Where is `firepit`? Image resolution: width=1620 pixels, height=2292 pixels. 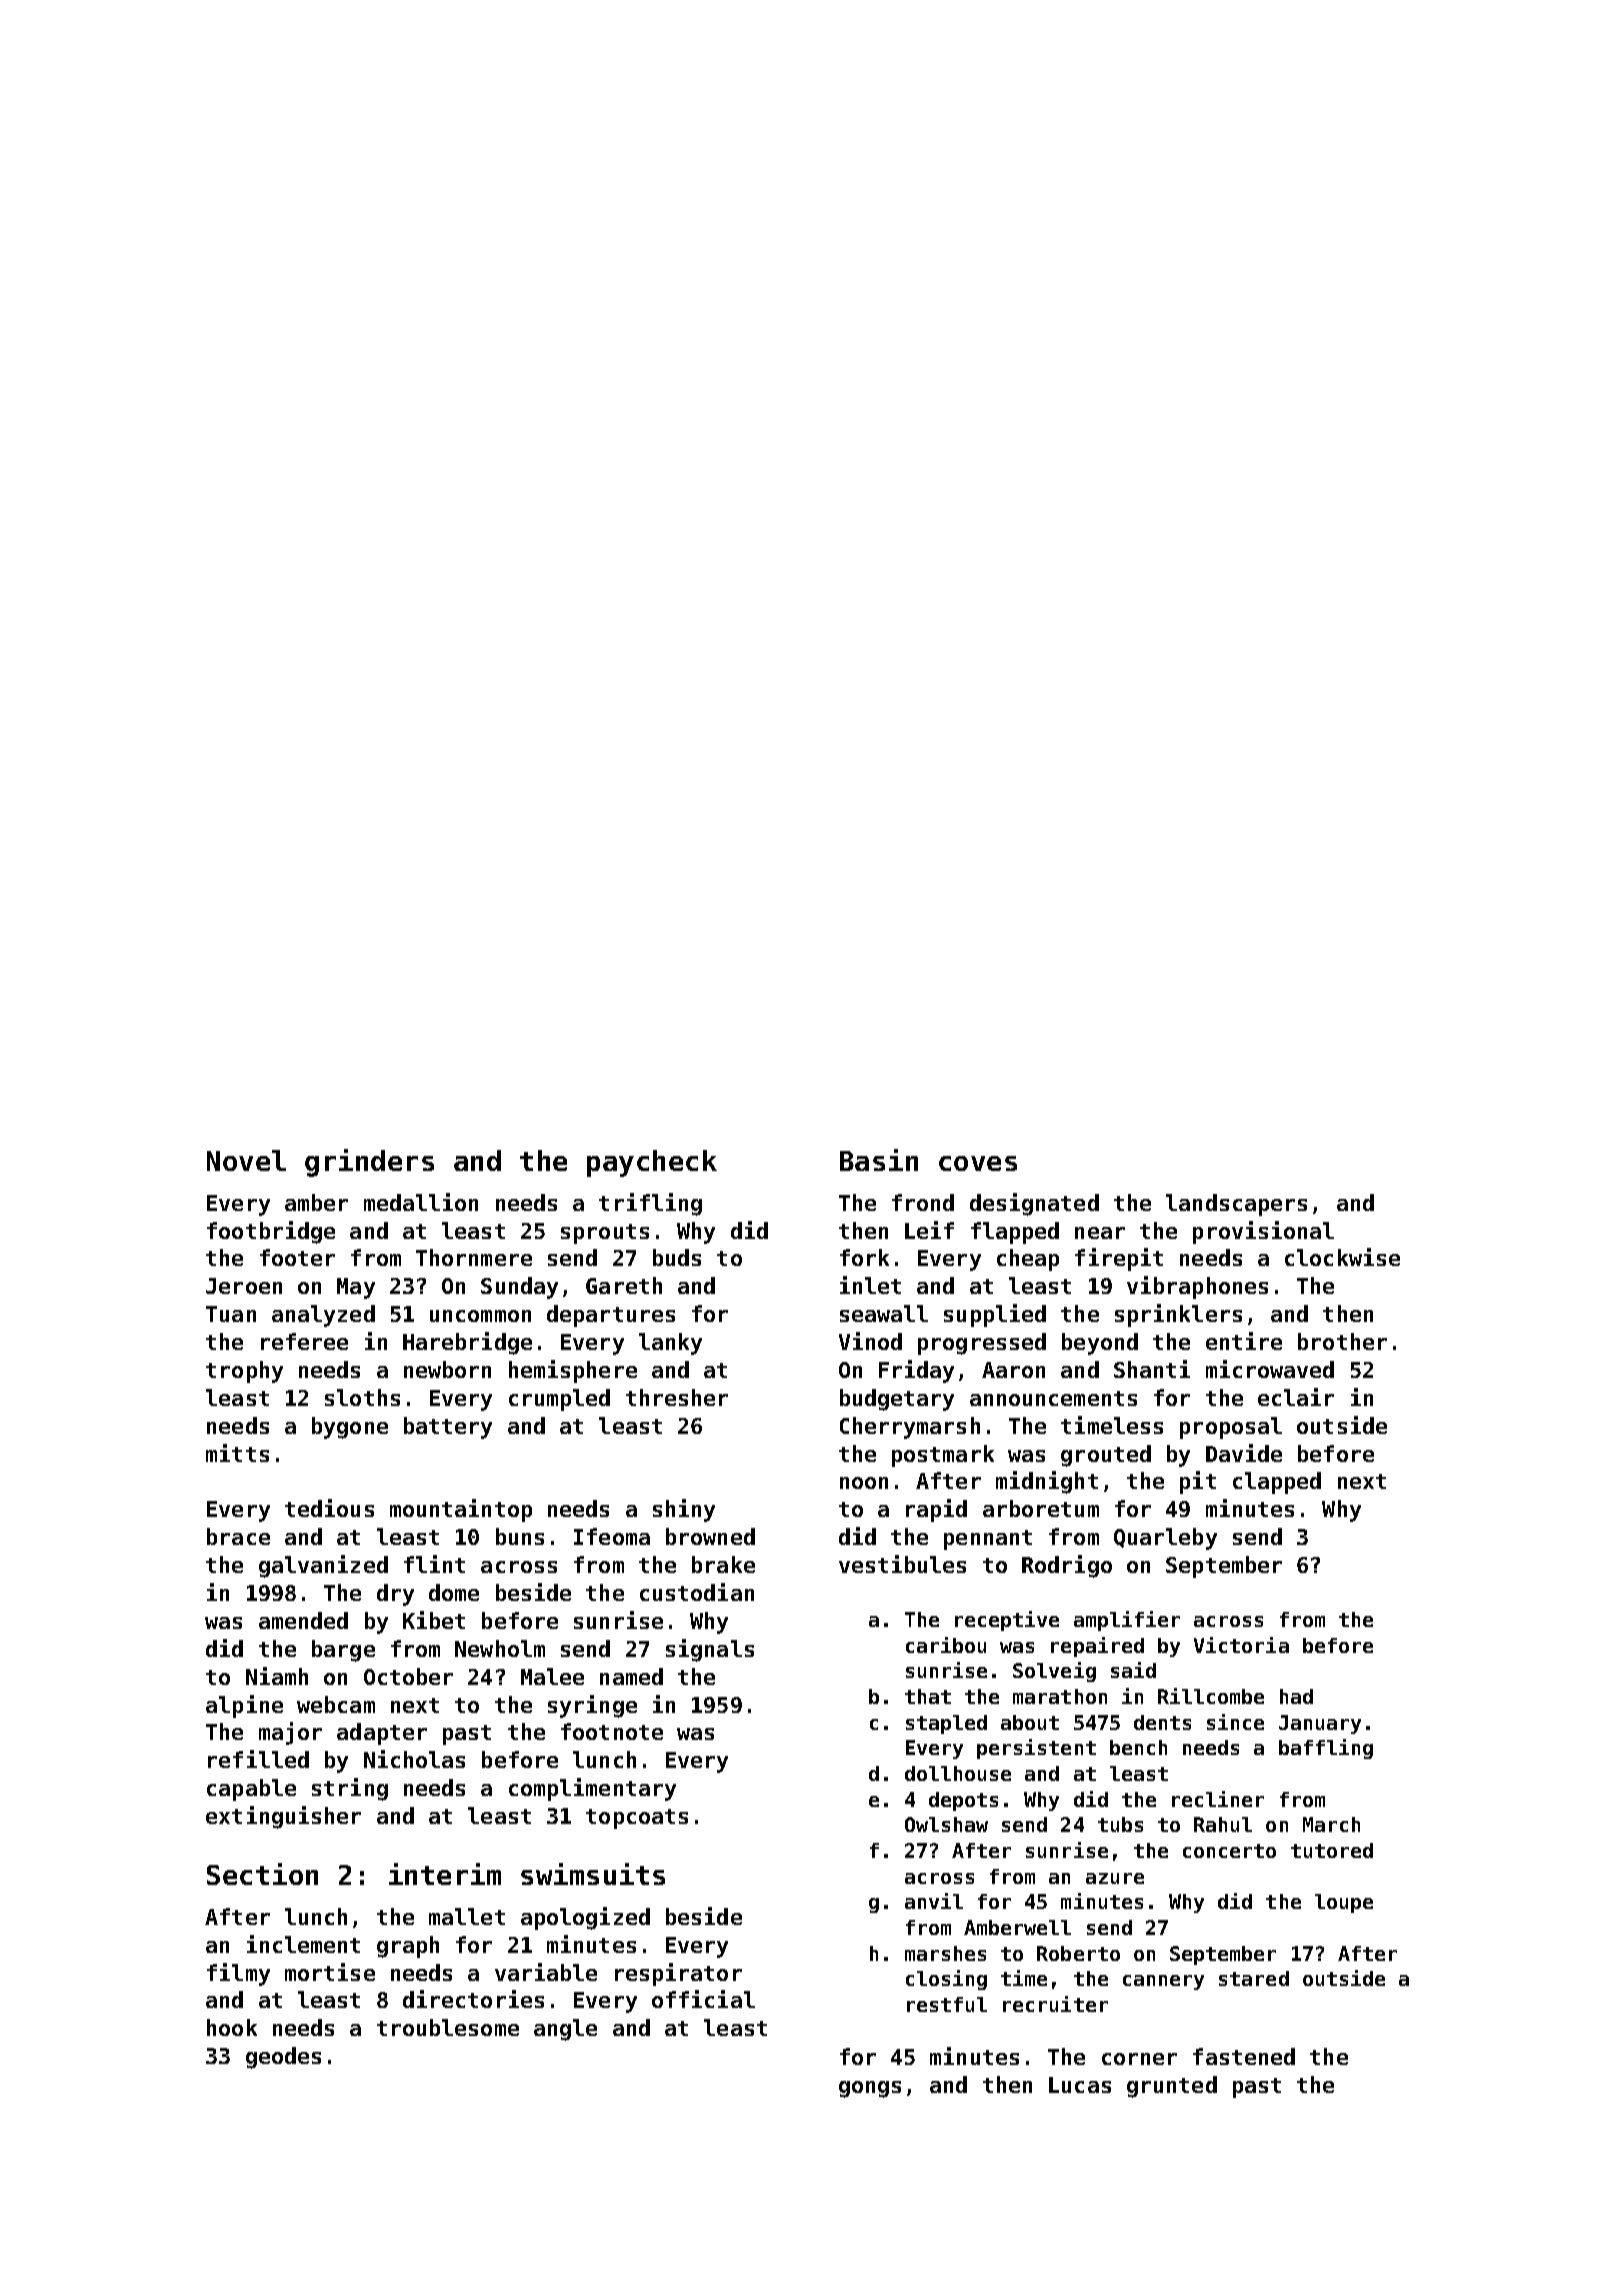 firepit is located at coordinates (1119, 1259).
